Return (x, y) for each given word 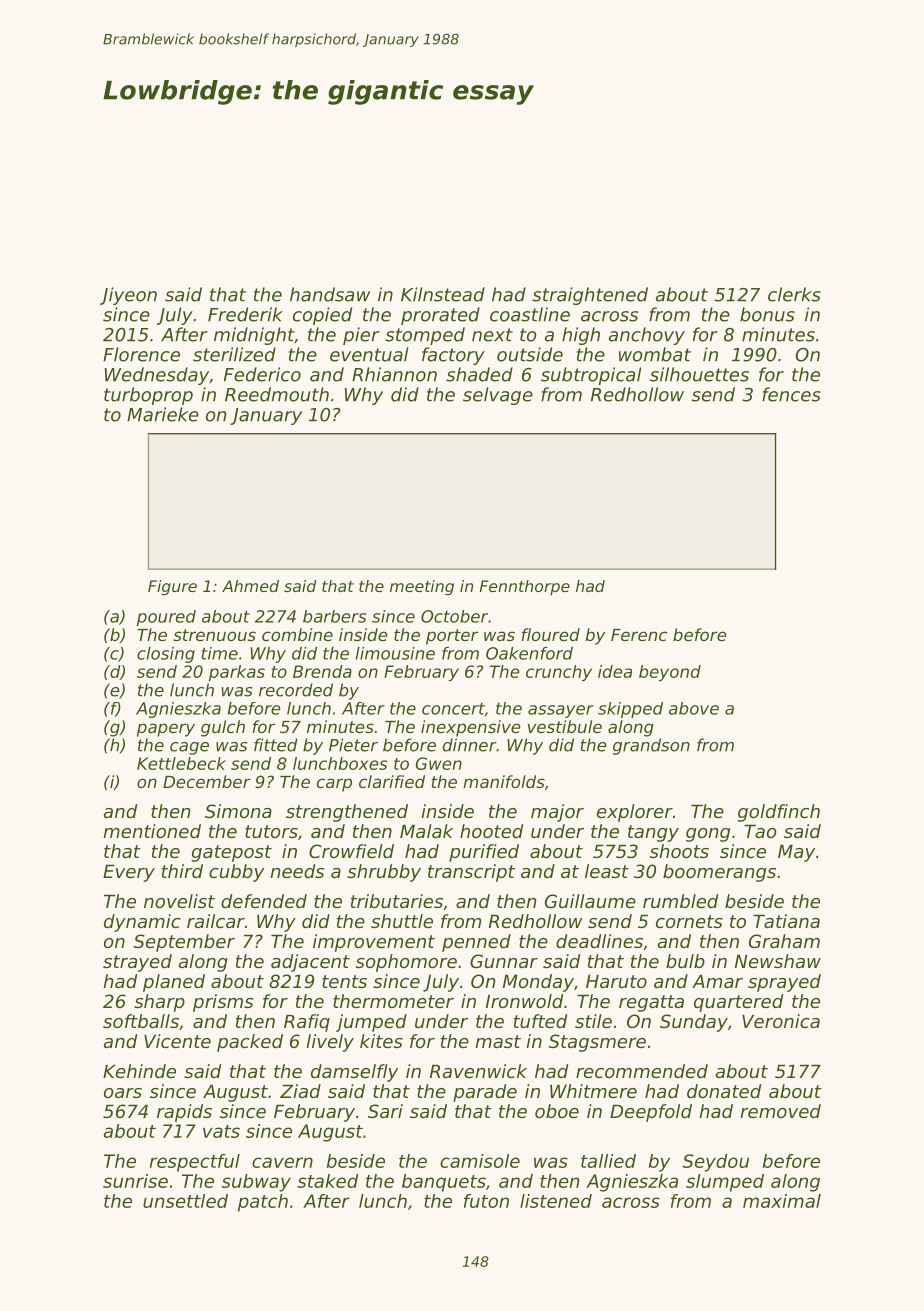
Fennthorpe (525, 588)
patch (263, 1203)
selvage (498, 396)
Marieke (163, 414)
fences (791, 394)
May (796, 853)
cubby (236, 873)
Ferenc (639, 635)
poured (166, 618)
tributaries (397, 901)
